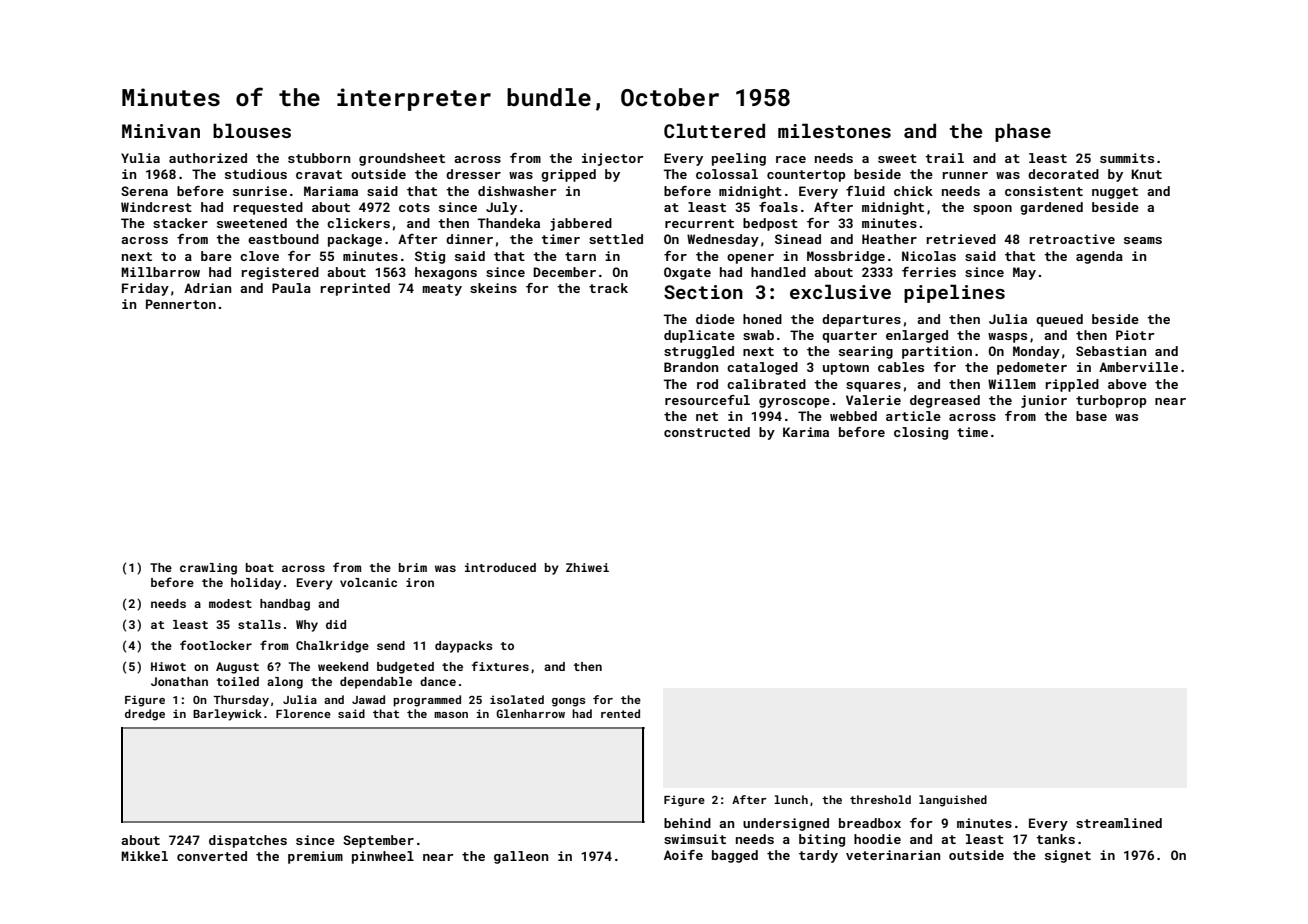 The width and height of the screenshot is (1308, 924). Describe the element at coordinates (208, 569) in the screenshot. I see `crawling` at that location.
